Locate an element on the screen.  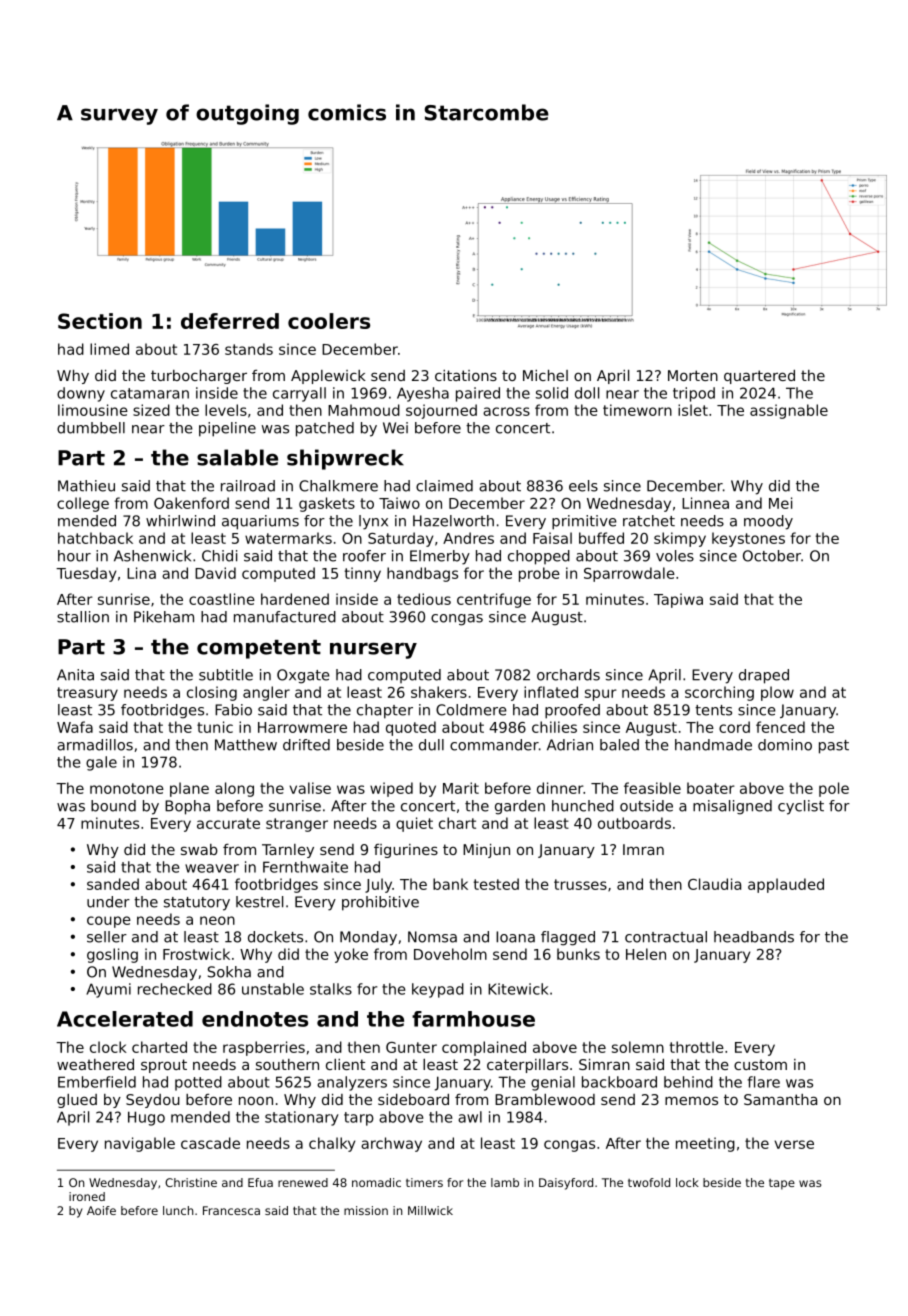
shakers is located at coordinates (439, 692).
